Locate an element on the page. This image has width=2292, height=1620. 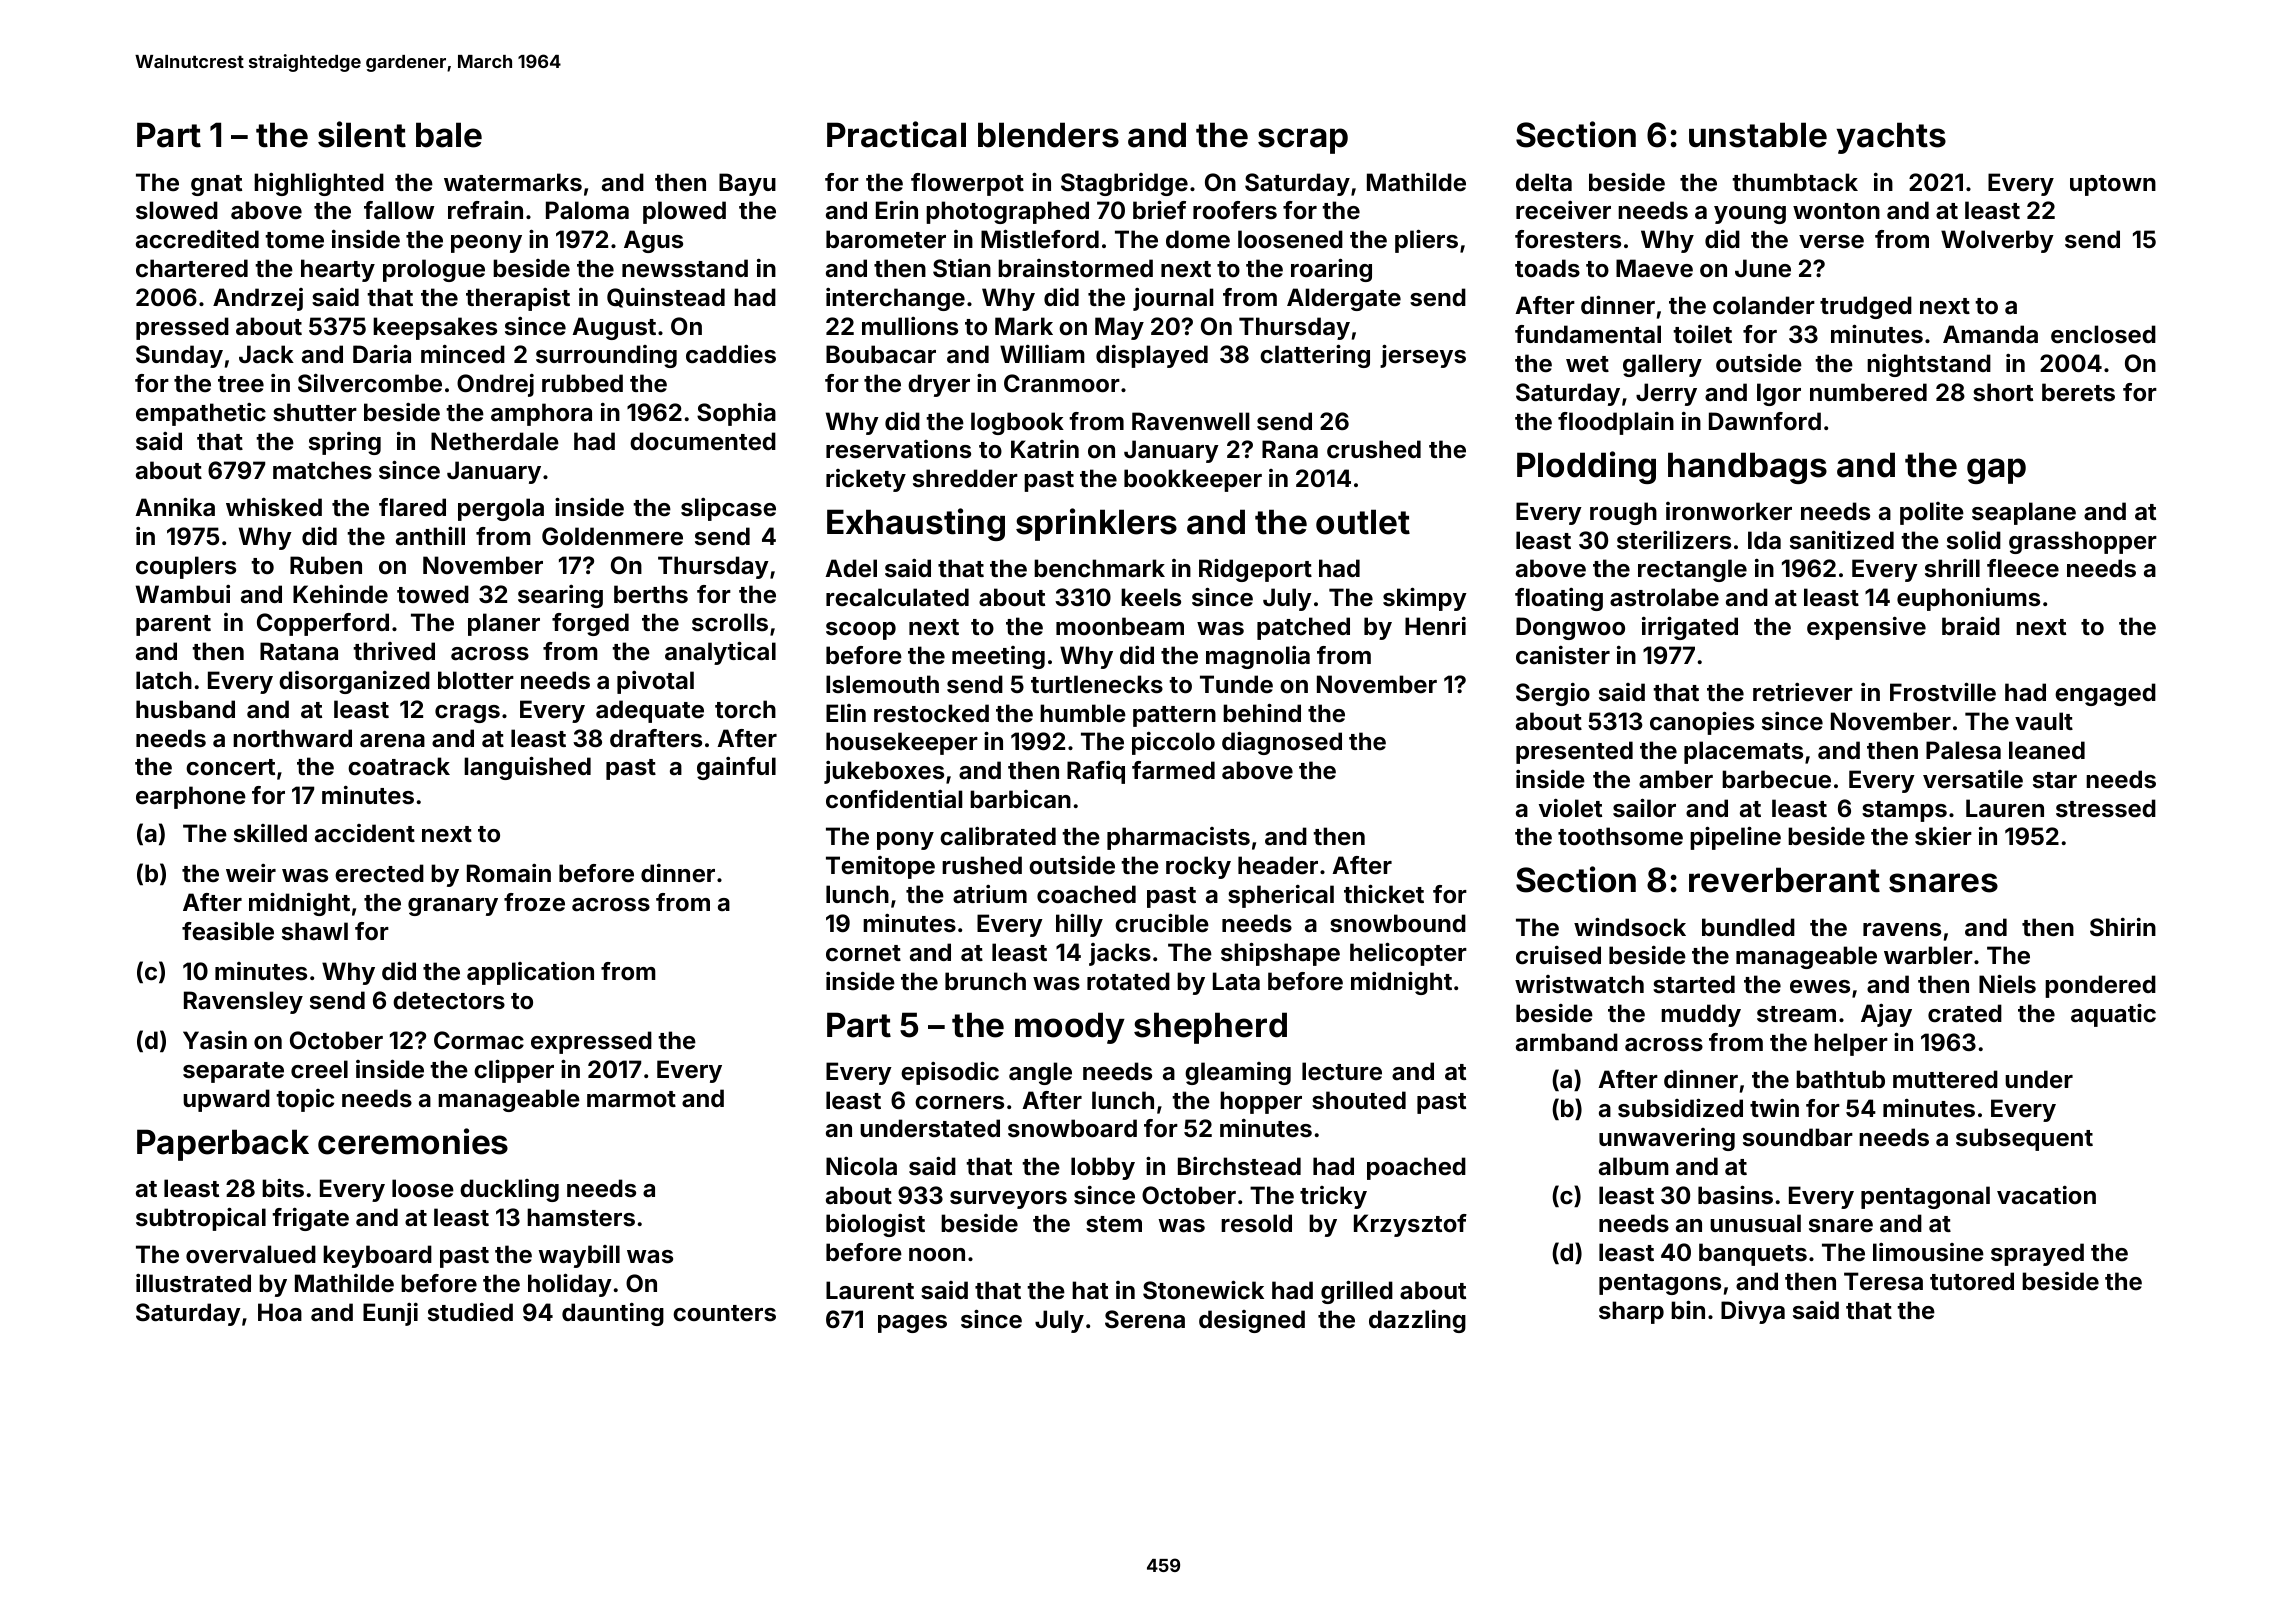
pages is located at coordinates (912, 1324).
